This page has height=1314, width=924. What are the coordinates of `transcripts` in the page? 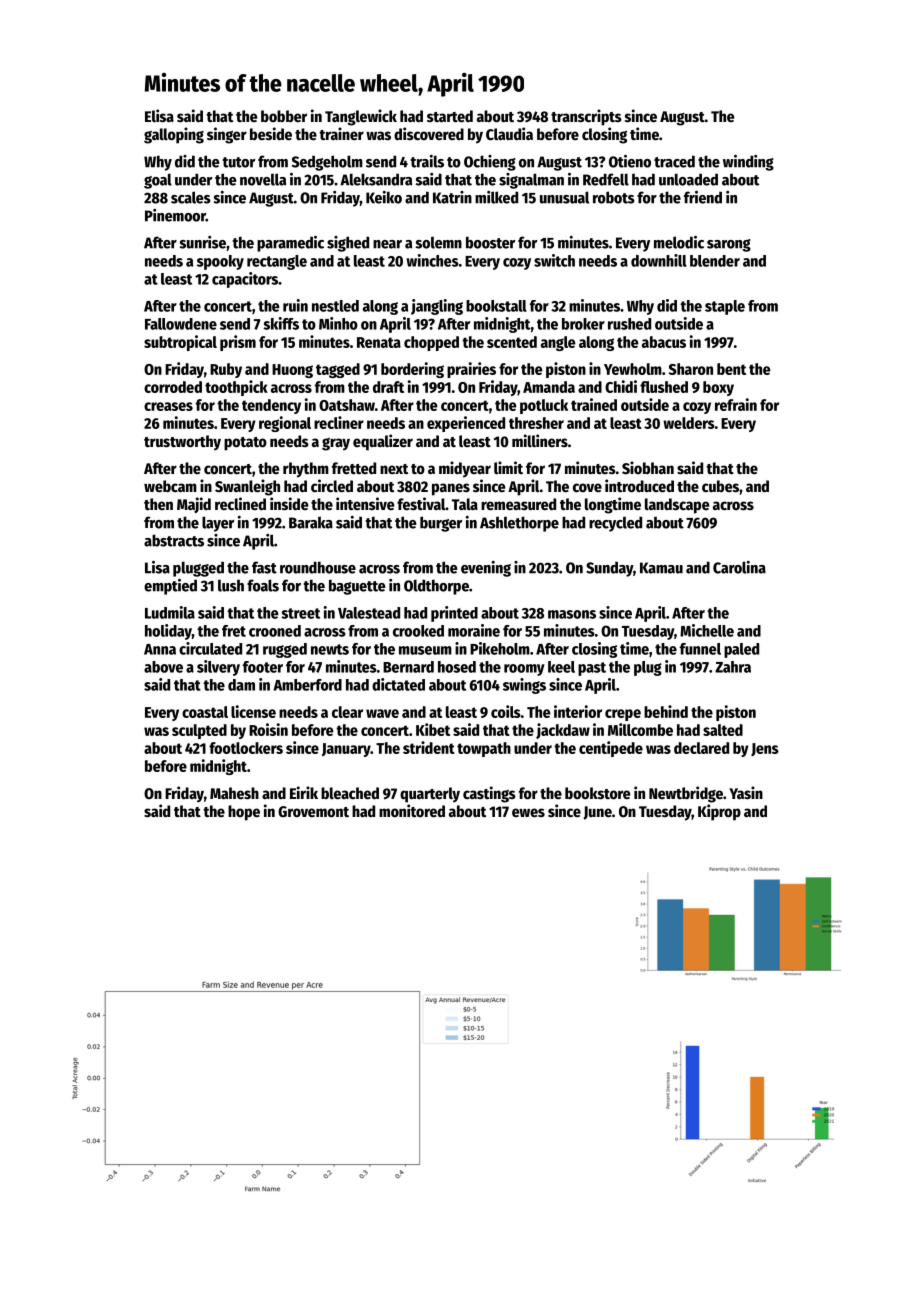 It's located at (586, 117).
